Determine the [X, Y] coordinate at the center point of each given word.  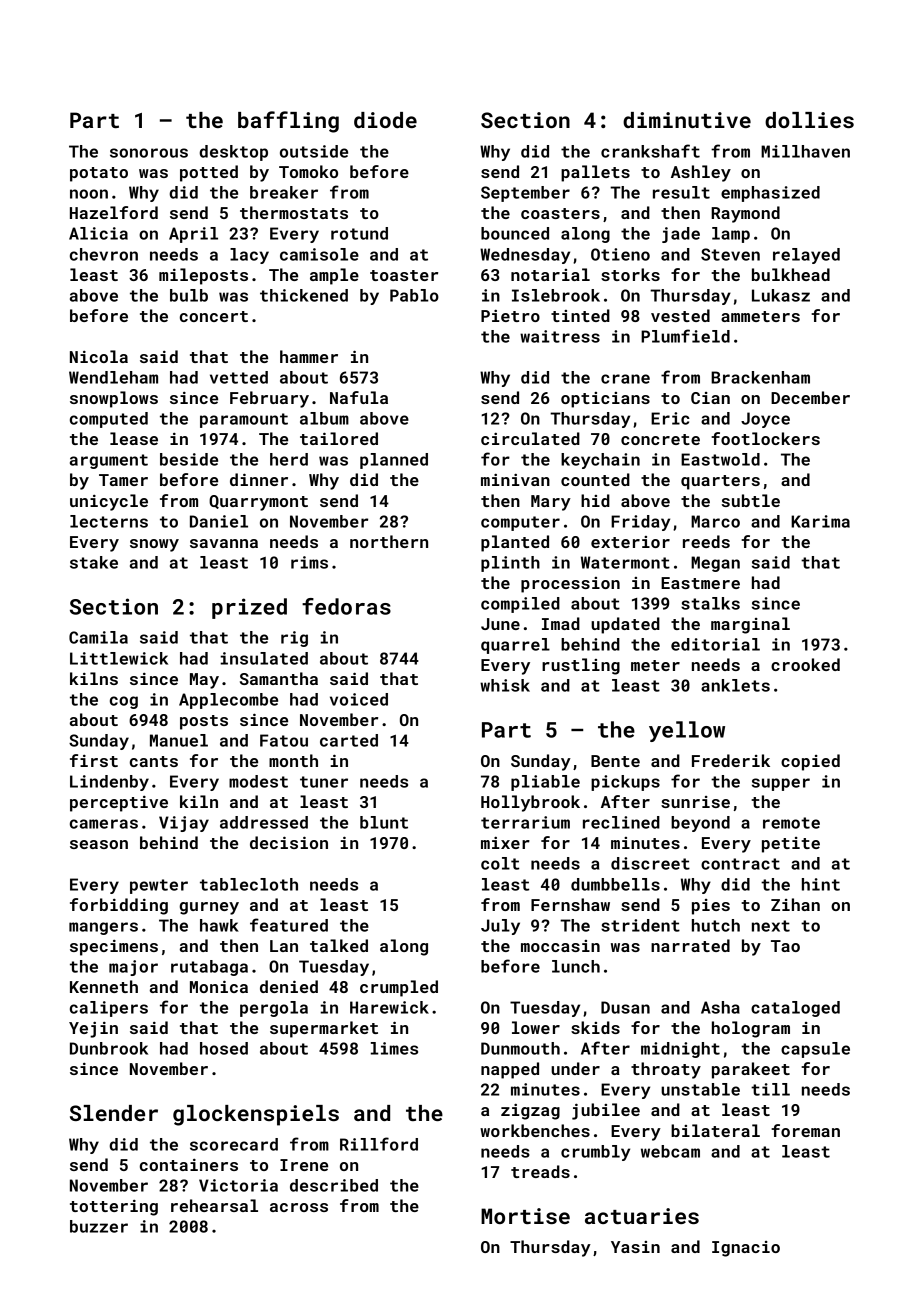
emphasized [770, 194]
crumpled [399, 988]
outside [314, 151]
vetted [239, 377]
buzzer [99, 1226]
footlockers [765, 438]
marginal [750, 625]
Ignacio [746, 1249]
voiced [359, 699]
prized [249, 608]
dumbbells [615, 884]
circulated [530, 438]
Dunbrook [109, 1048]
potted [209, 173]
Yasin [635, 1247]
